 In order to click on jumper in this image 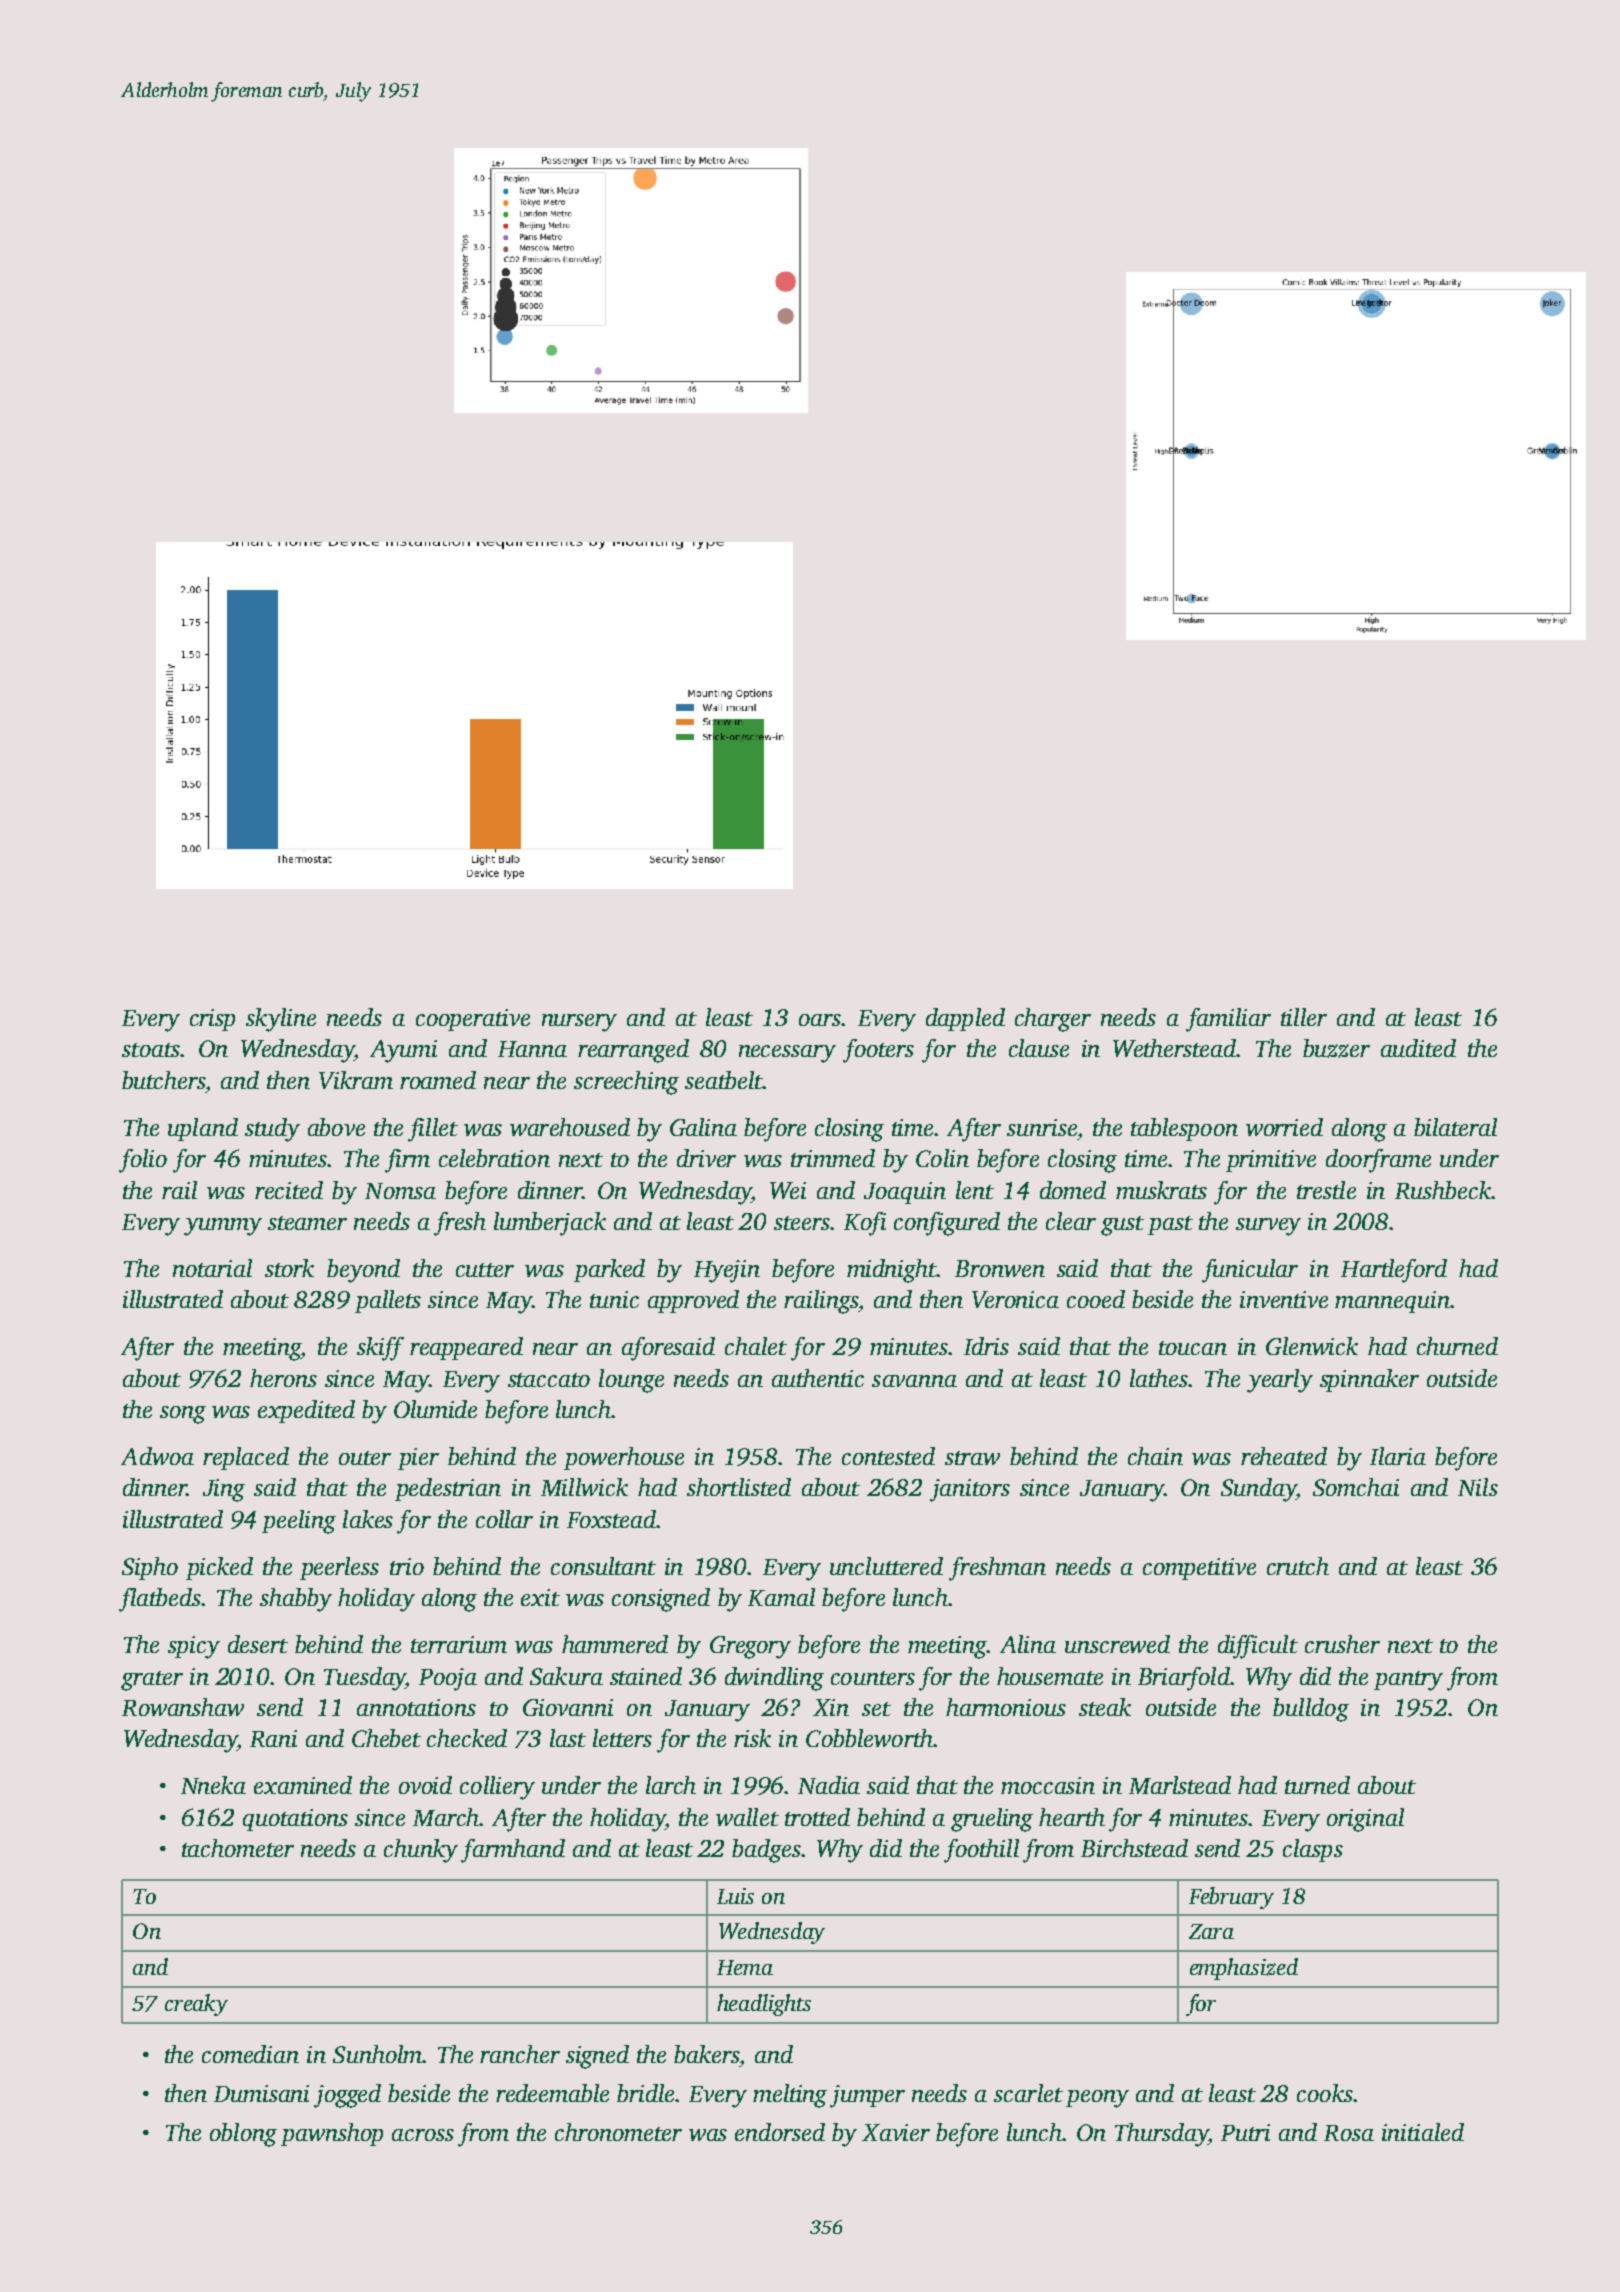, I will do `click(867, 2096)`.
